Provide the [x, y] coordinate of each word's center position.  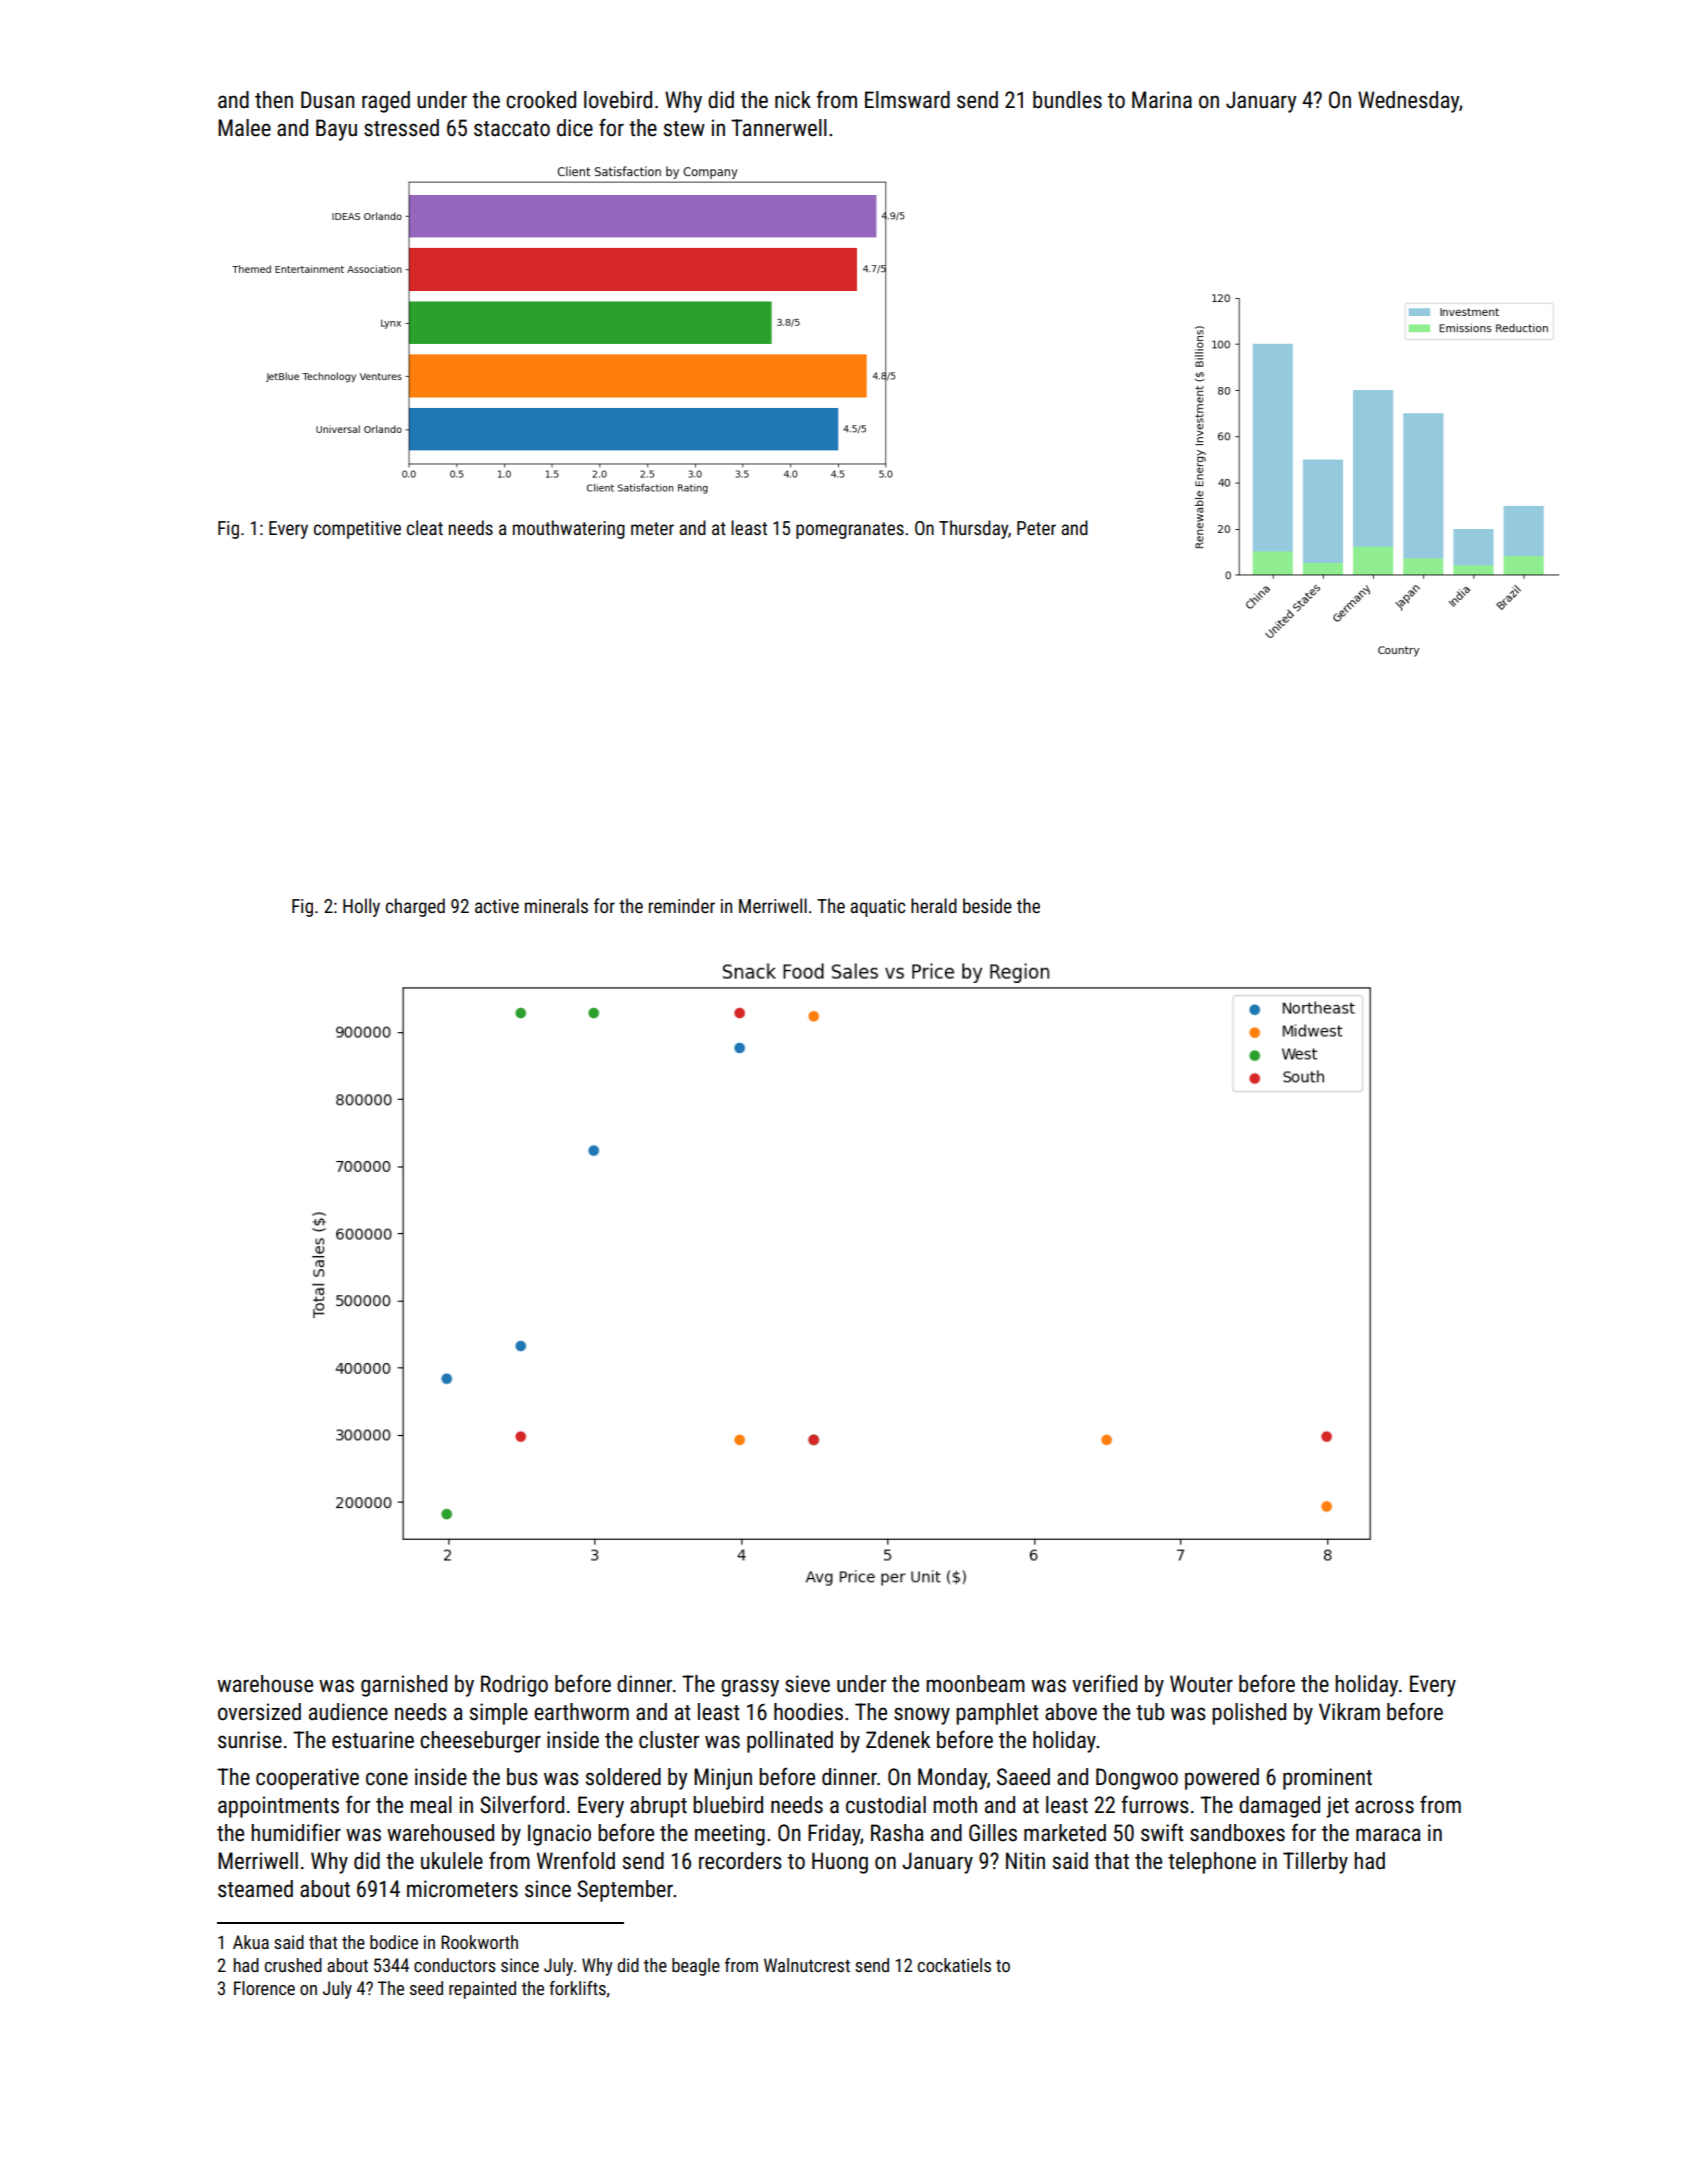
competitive [357, 530]
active [497, 906]
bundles [1067, 100]
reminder [682, 905]
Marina [1162, 100]
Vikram [1349, 1712]
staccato [512, 129]
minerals [556, 905]
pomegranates [850, 530]
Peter [1036, 528]
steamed [255, 1889]
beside [987, 905]
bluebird [728, 1805]
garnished [404, 1686]
